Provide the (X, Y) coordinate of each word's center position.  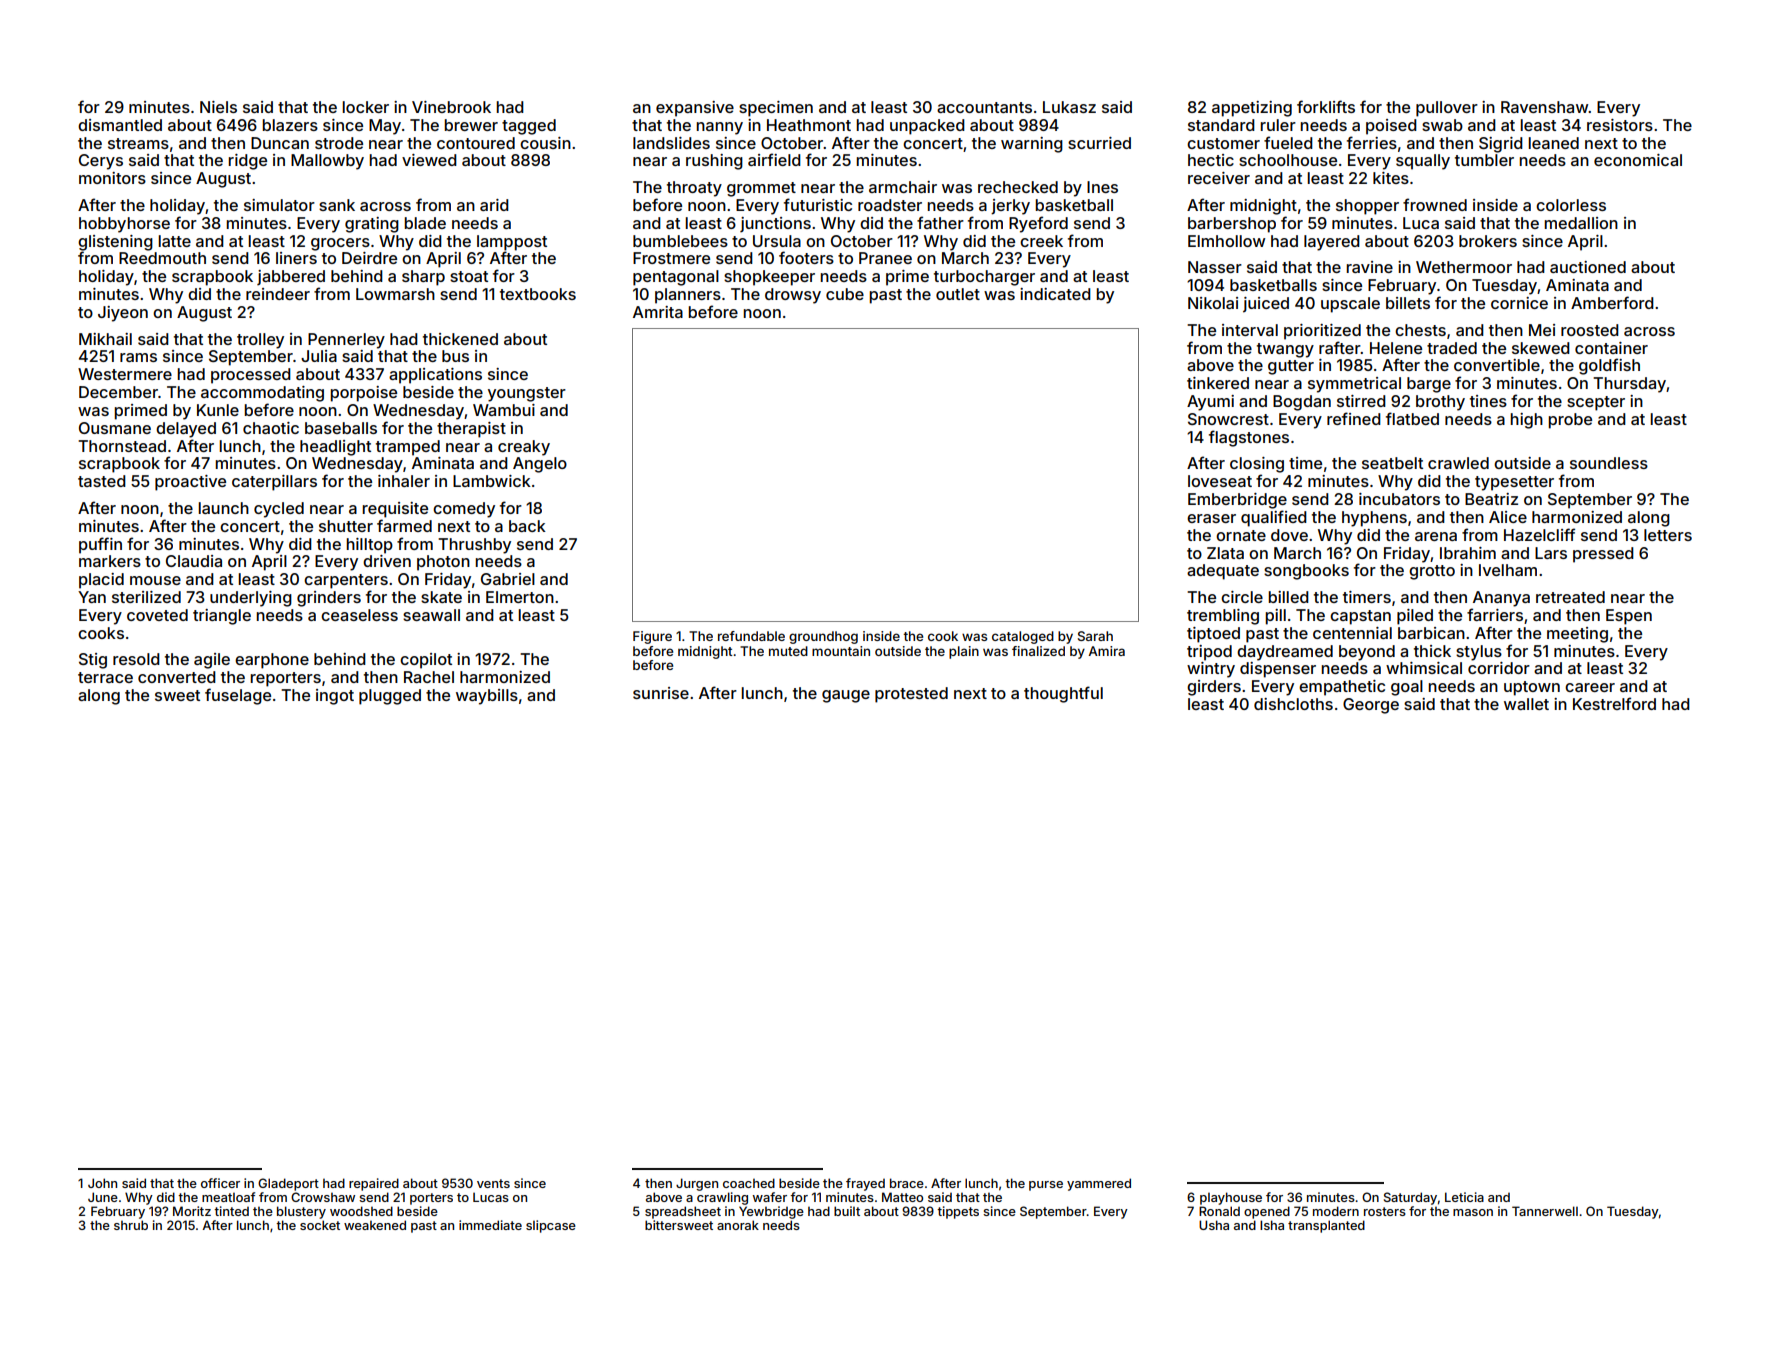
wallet (1526, 704)
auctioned (1588, 267)
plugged (390, 697)
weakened (375, 1225)
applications (435, 376)
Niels (218, 107)
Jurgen (697, 1184)
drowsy (793, 296)
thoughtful (1063, 694)
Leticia (1464, 1197)
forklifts (1326, 106)
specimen (776, 109)
